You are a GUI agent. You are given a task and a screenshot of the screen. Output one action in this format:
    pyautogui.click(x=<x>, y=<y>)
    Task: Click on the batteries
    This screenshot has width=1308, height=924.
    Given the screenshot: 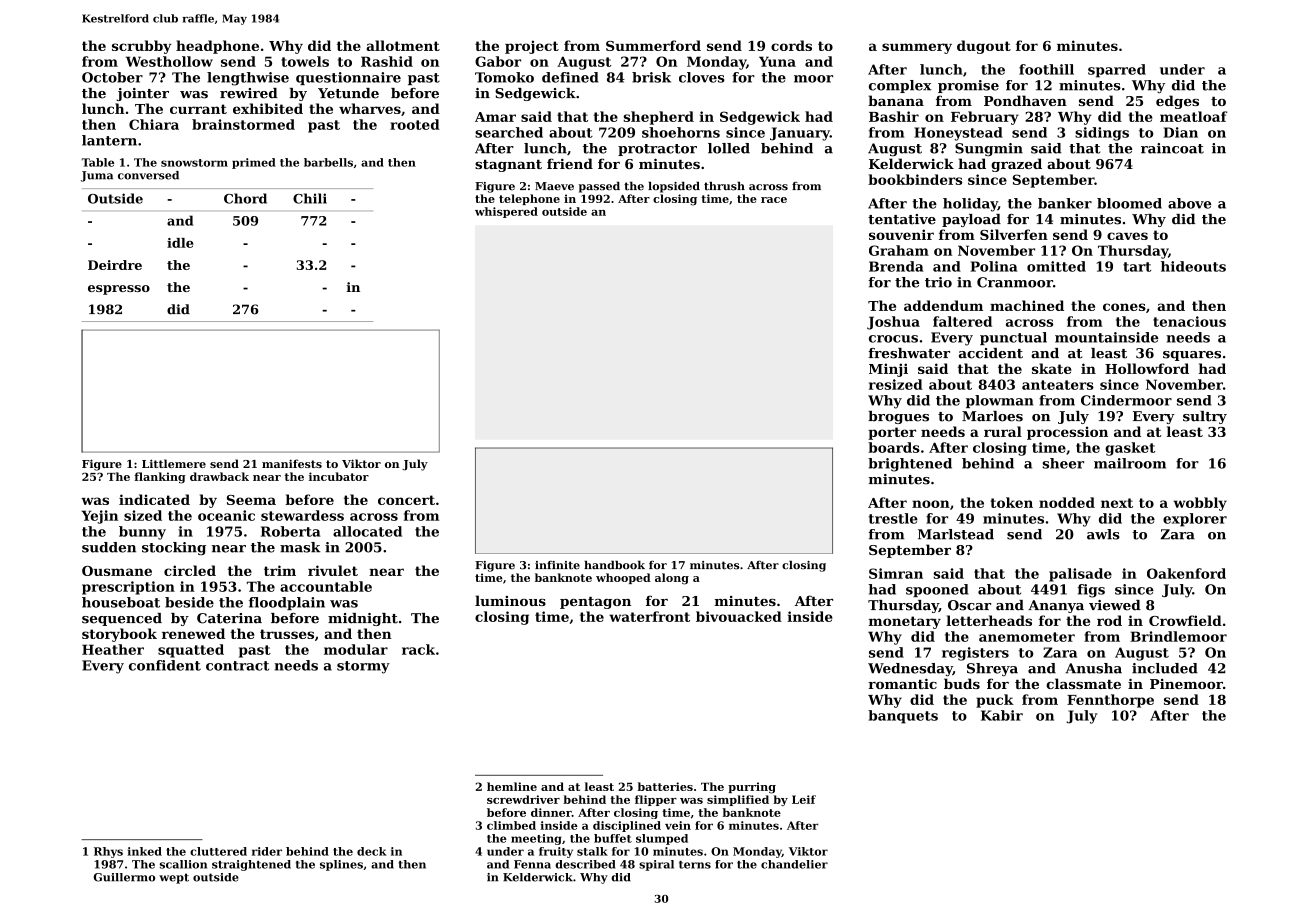 What is the action you would take?
    pyautogui.click(x=665, y=786)
